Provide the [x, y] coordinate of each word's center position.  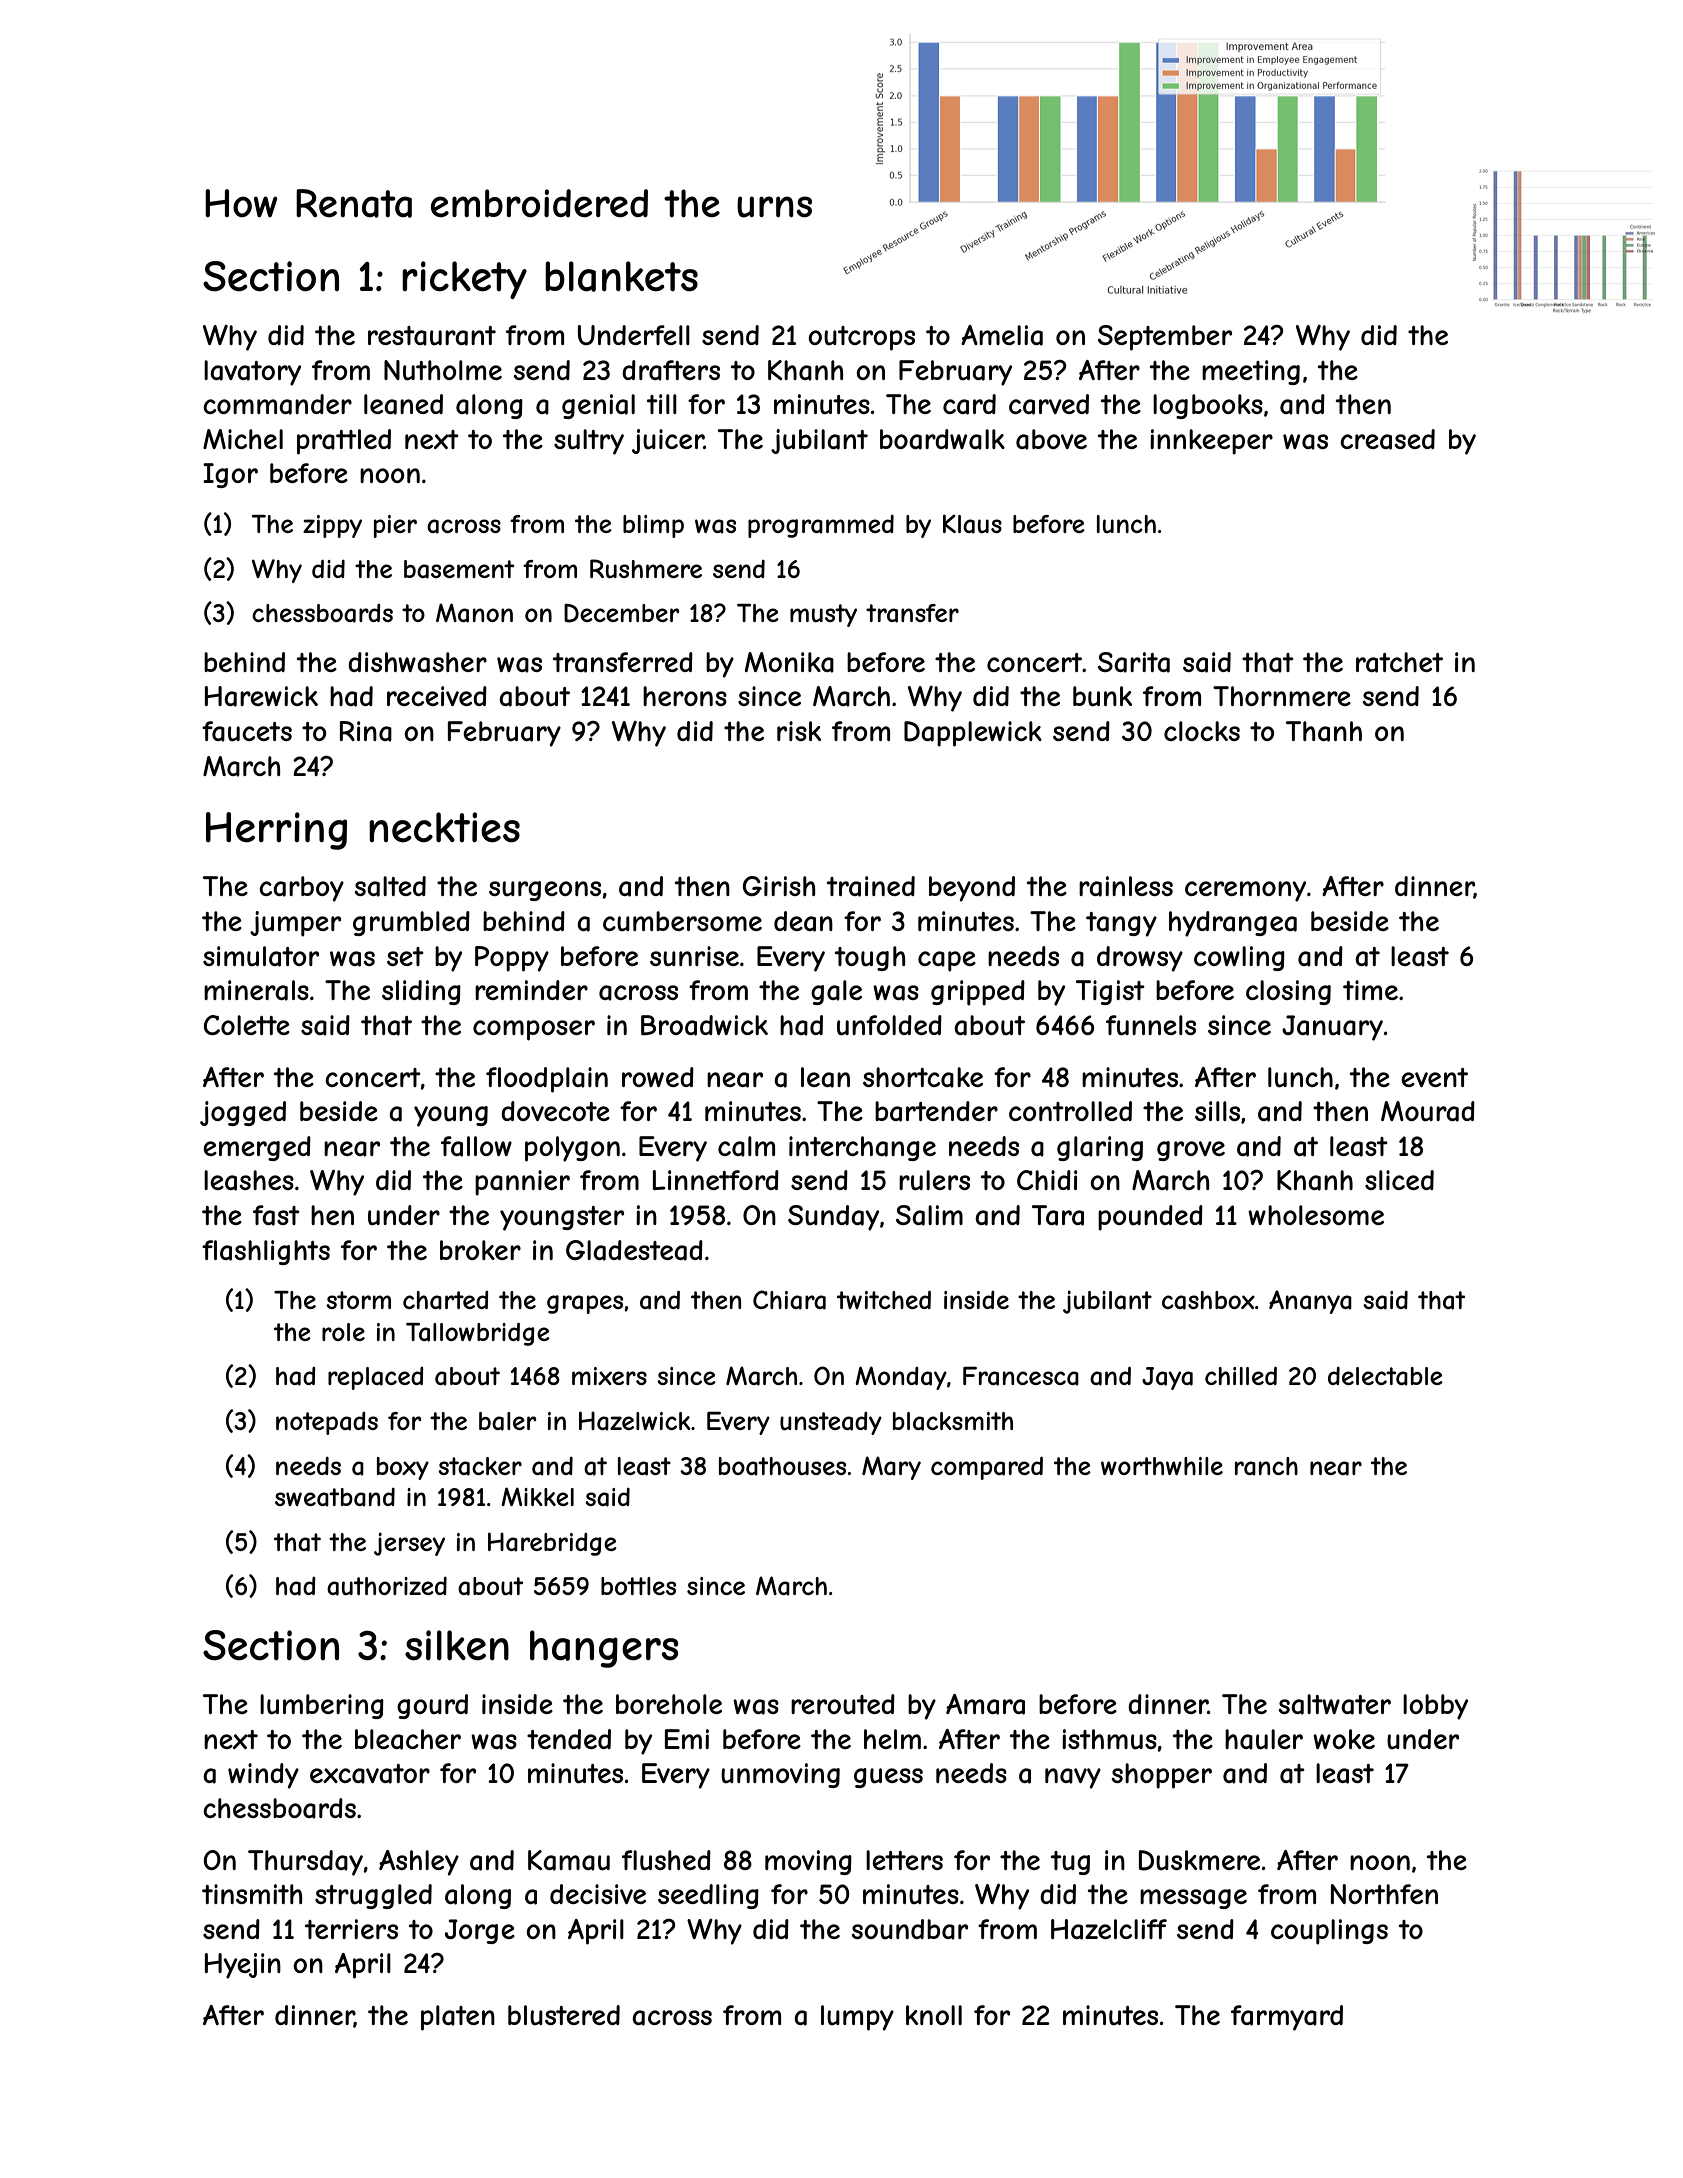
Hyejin [243, 1966]
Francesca [1021, 1376]
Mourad [1428, 1111]
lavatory [252, 373]
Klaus [972, 524]
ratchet [1399, 662]
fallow [476, 1146]
